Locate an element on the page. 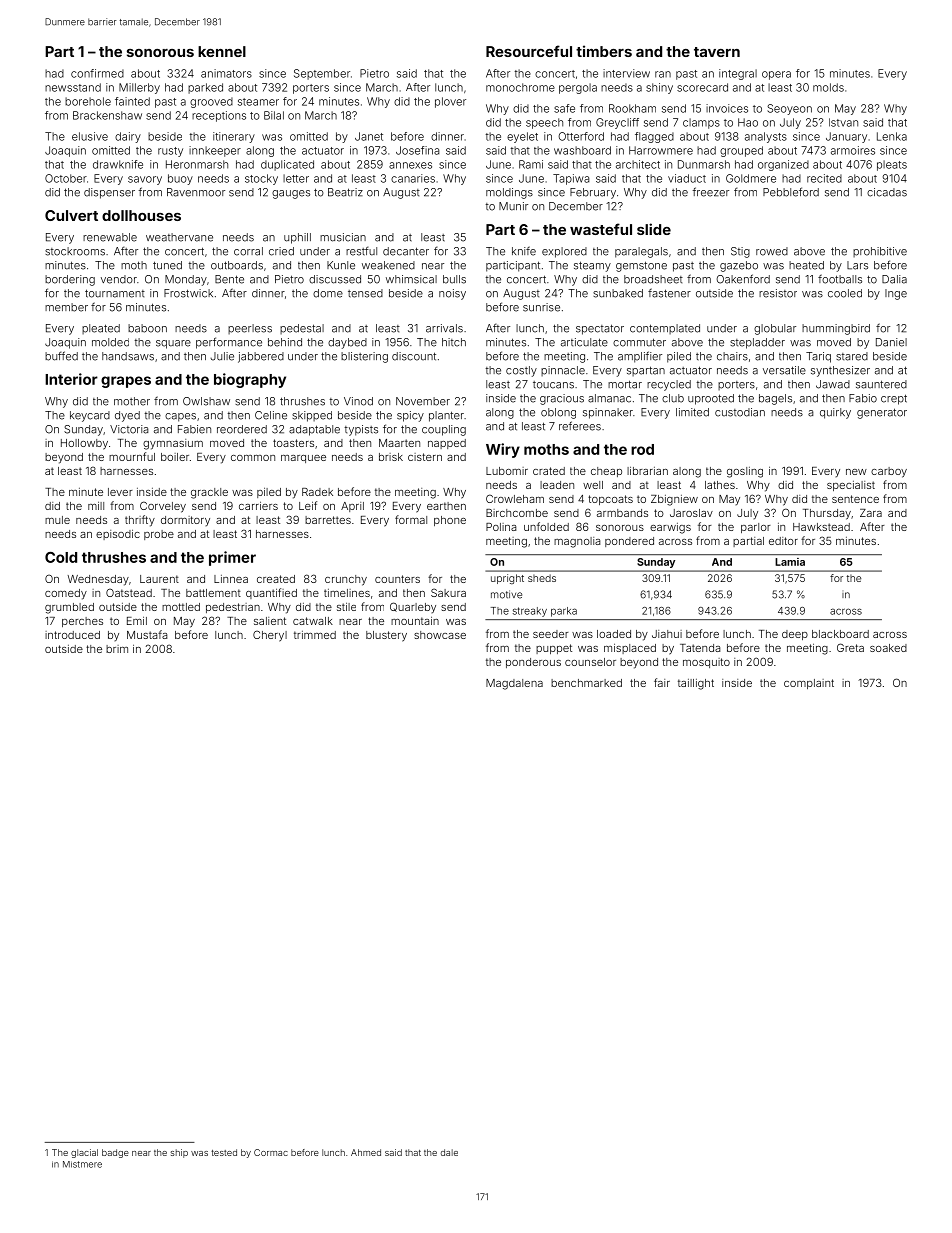  blustery is located at coordinates (386, 636).
